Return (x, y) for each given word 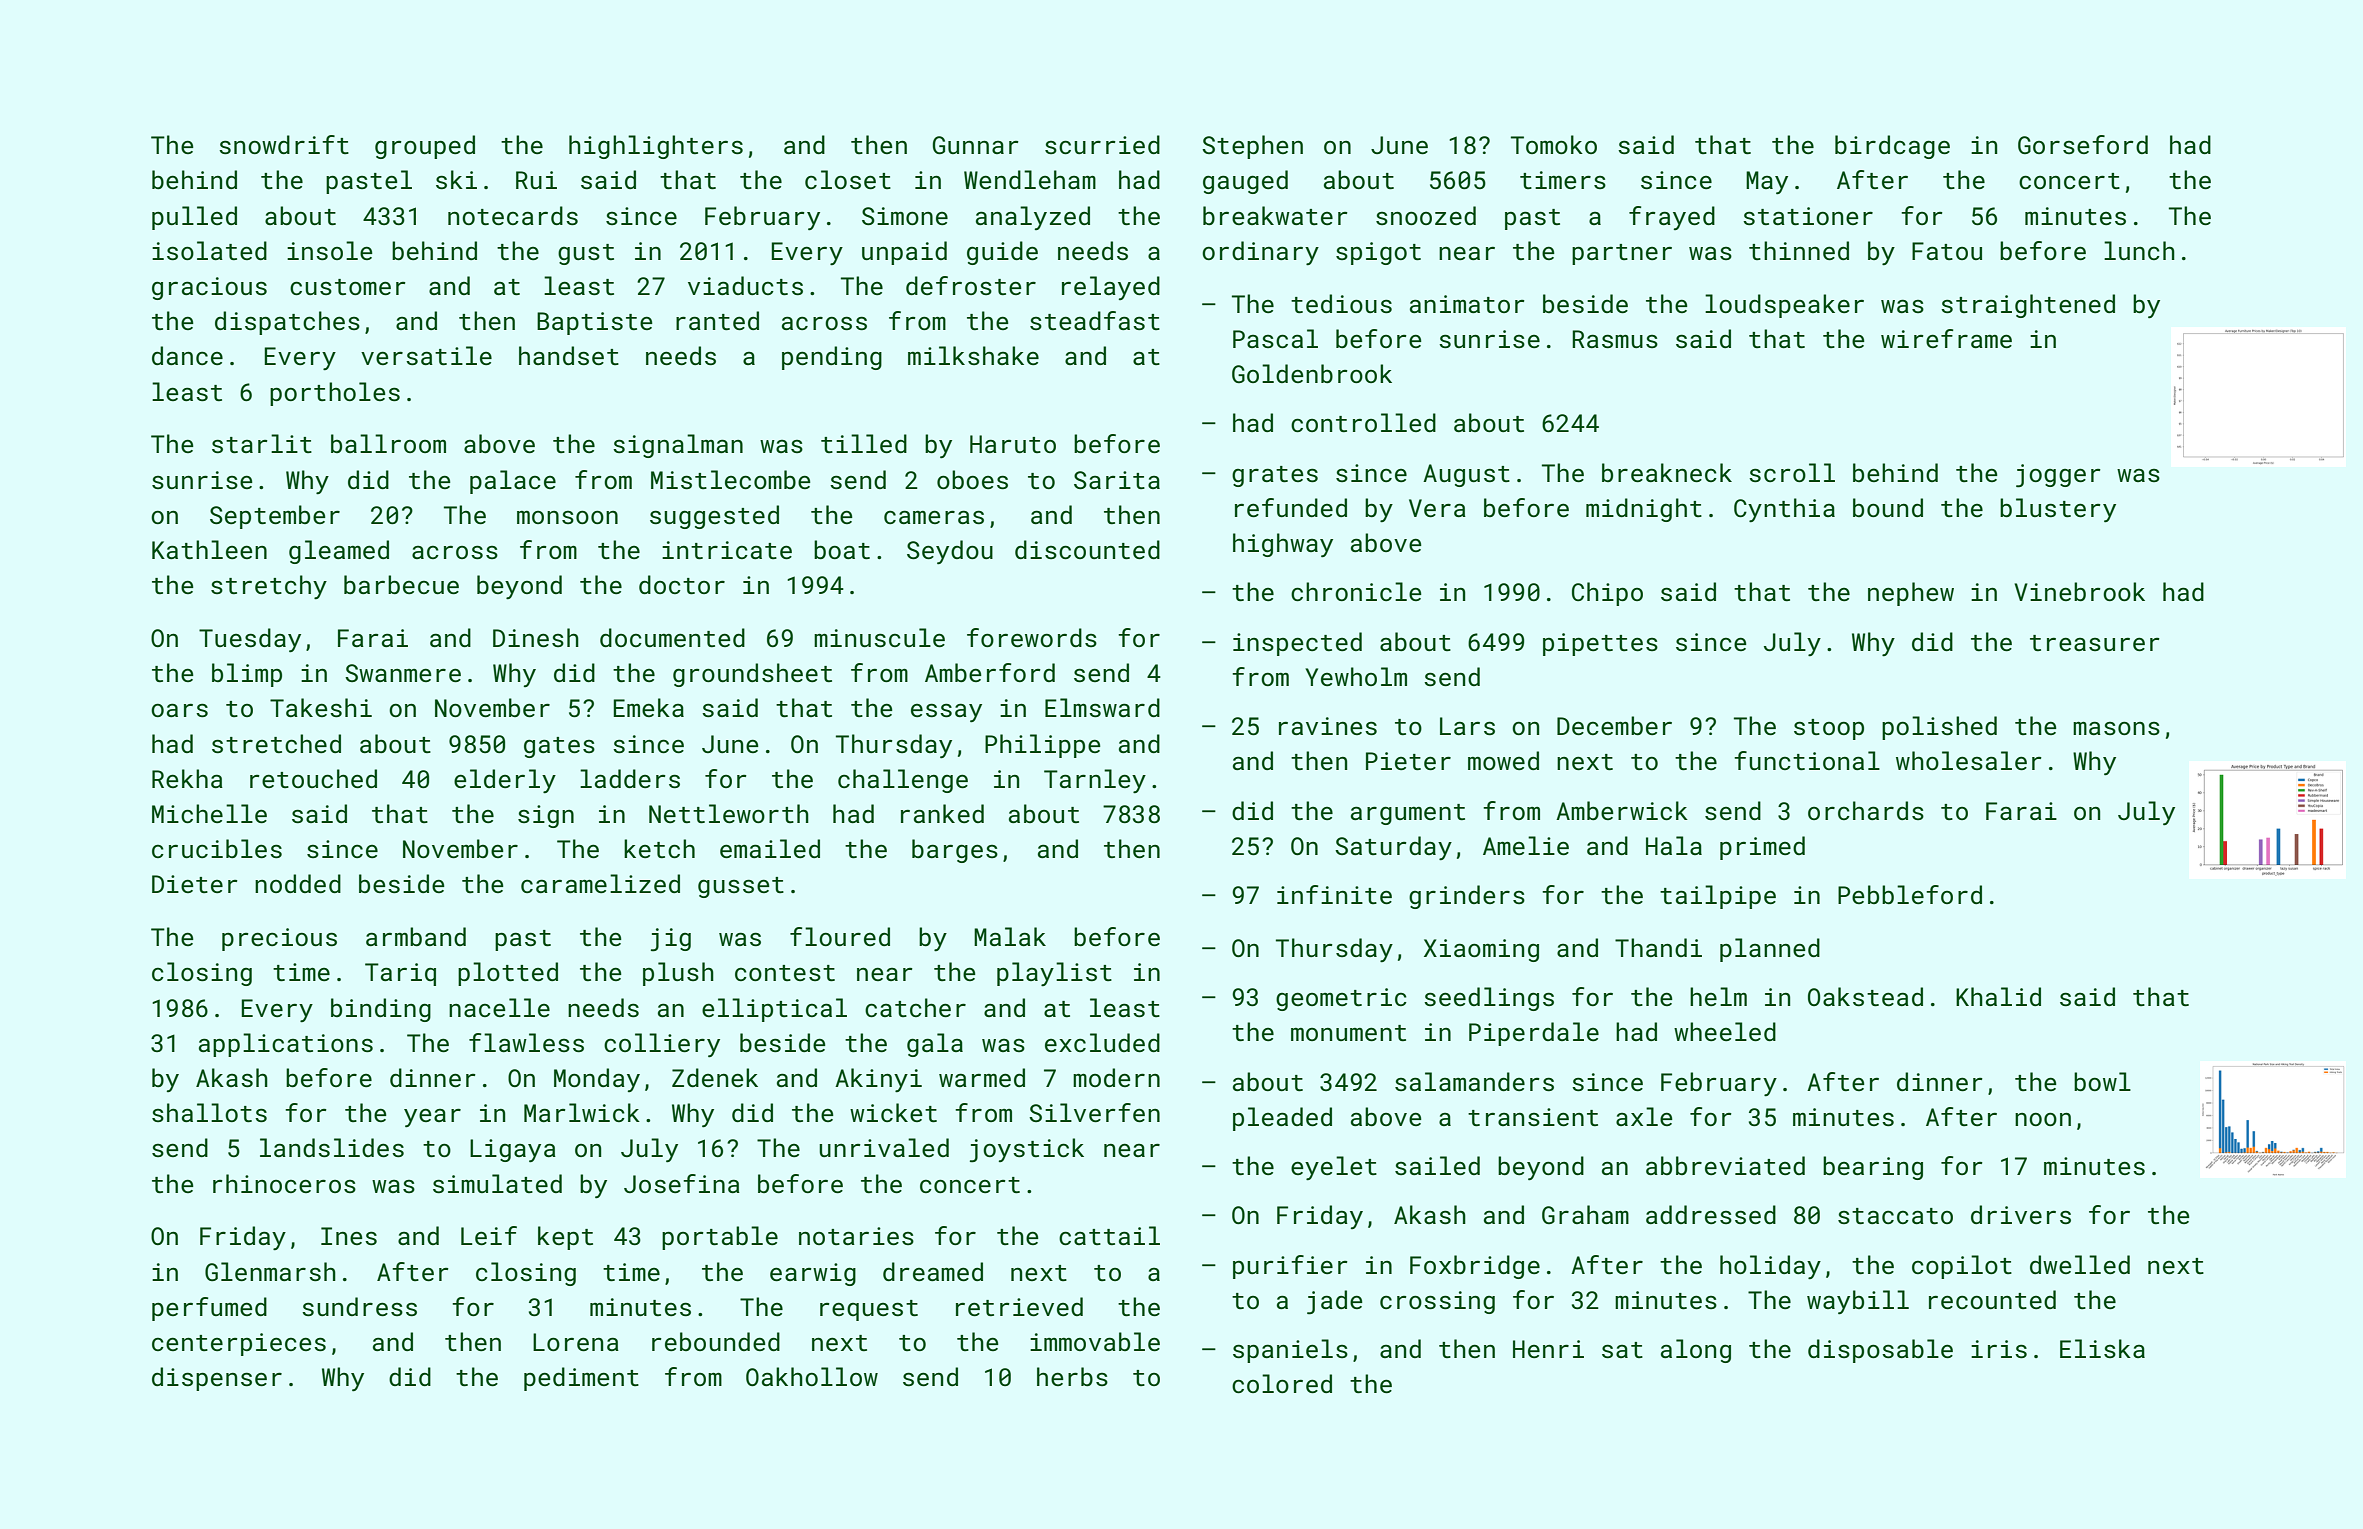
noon (2043, 1119)
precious (279, 939)
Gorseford (2083, 144)
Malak (1010, 936)
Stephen (1252, 147)
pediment (581, 1379)
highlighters (656, 147)
